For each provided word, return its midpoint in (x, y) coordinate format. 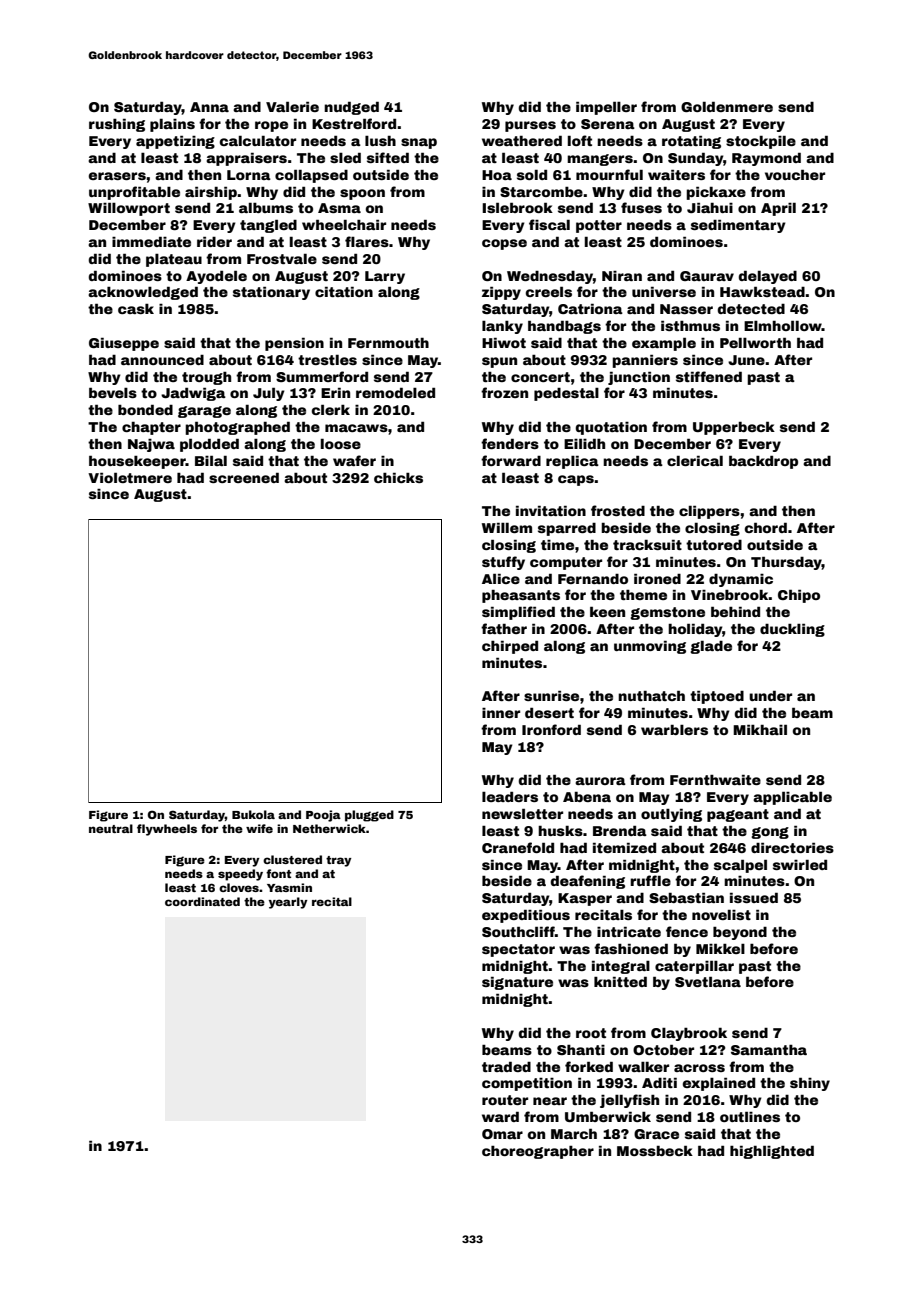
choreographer (538, 1152)
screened (244, 477)
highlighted (772, 1152)
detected (751, 308)
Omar (502, 1134)
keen (607, 611)
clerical (695, 460)
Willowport (129, 209)
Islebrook (517, 207)
